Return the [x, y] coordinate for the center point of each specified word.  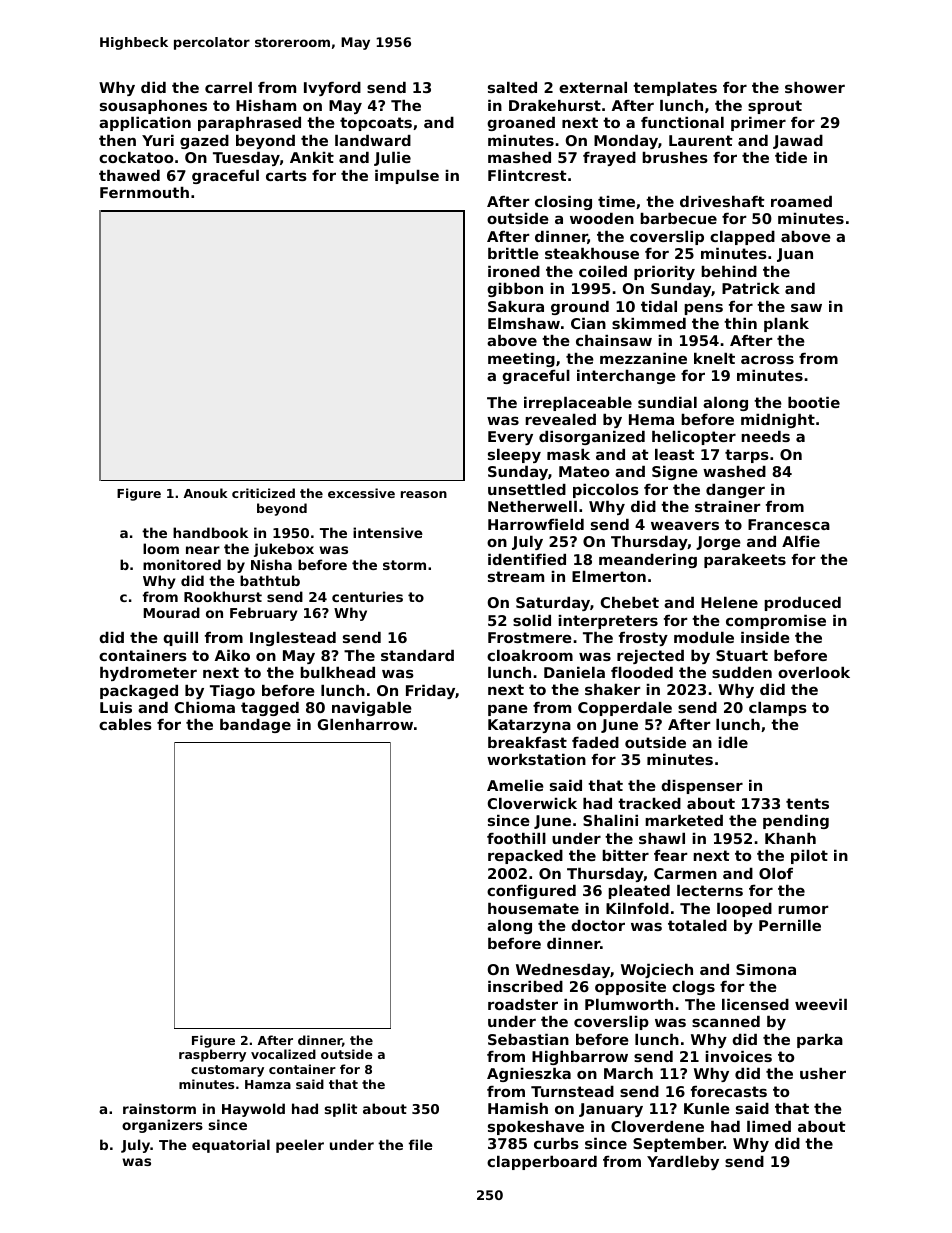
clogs [693, 988]
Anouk [205, 493]
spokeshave [536, 1128]
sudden [742, 672]
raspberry [212, 1055]
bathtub [270, 580]
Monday [626, 142]
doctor [598, 925]
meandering [648, 561]
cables [125, 724]
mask [568, 454]
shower [815, 87]
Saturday [553, 604]
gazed [204, 142]
